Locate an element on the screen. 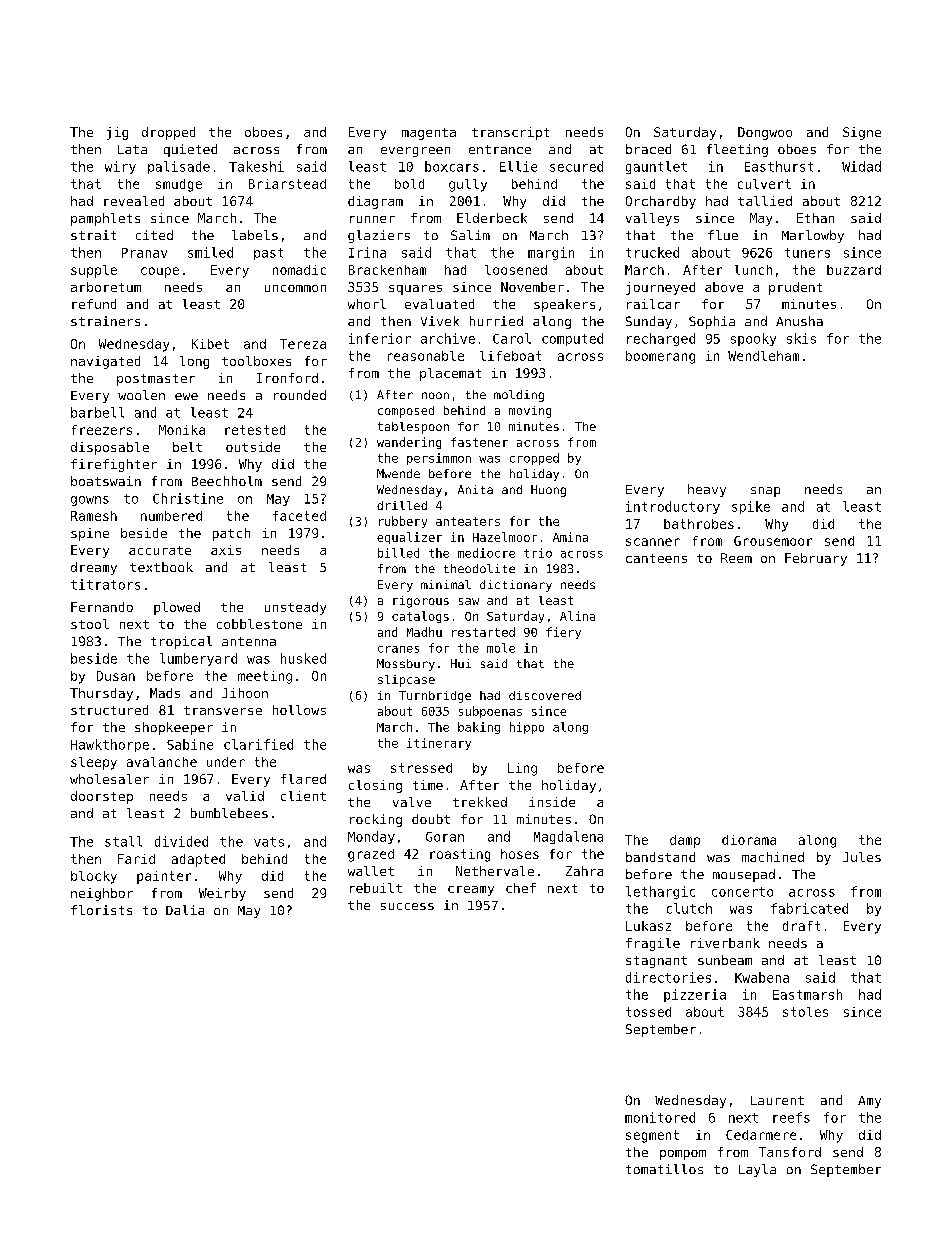  Dalia is located at coordinates (185, 910).
